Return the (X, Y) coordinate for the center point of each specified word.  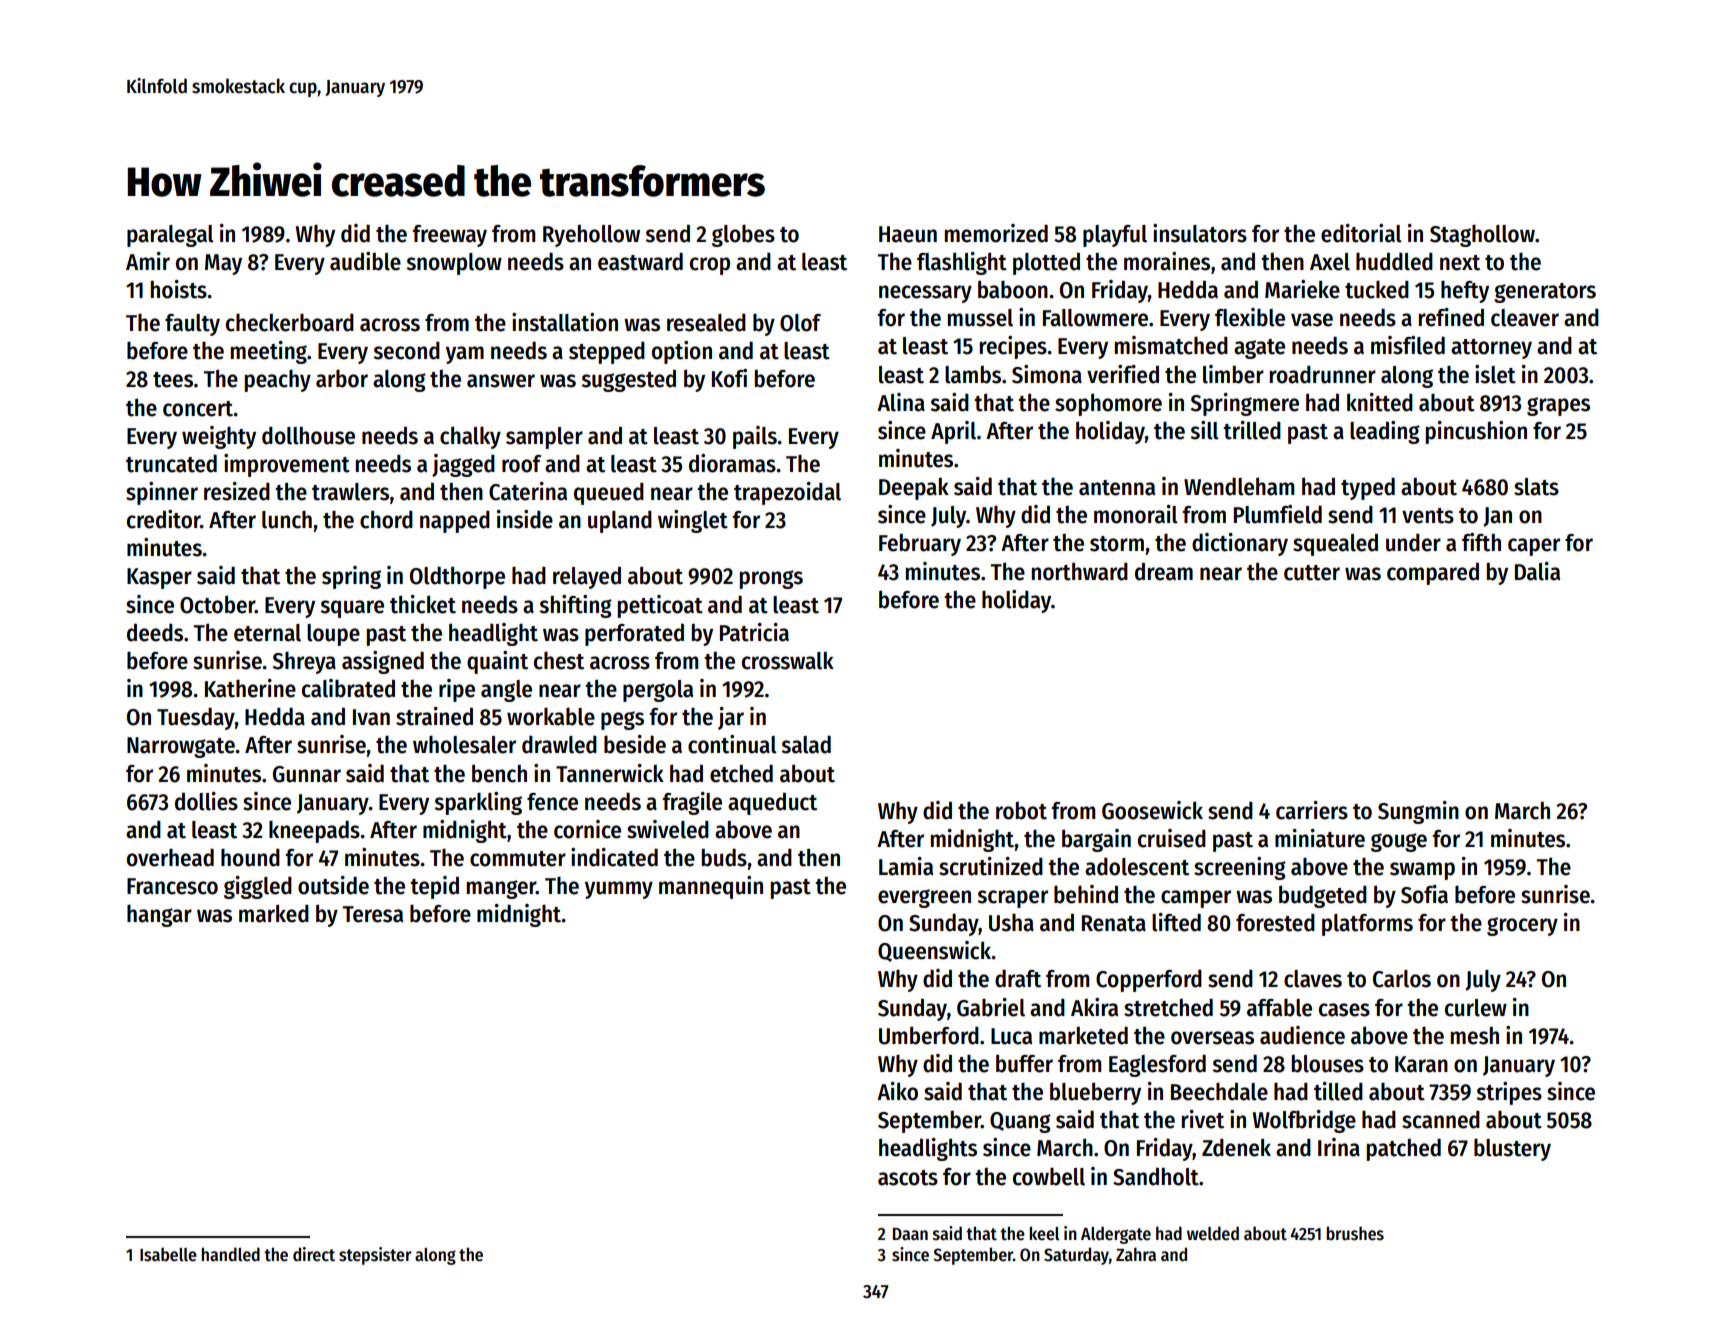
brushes (1355, 1233)
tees (173, 380)
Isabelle (168, 1254)
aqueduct (772, 803)
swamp (1422, 871)
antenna (1117, 488)
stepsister (375, 1256)
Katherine (250, 688)
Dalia (1537, 571)
